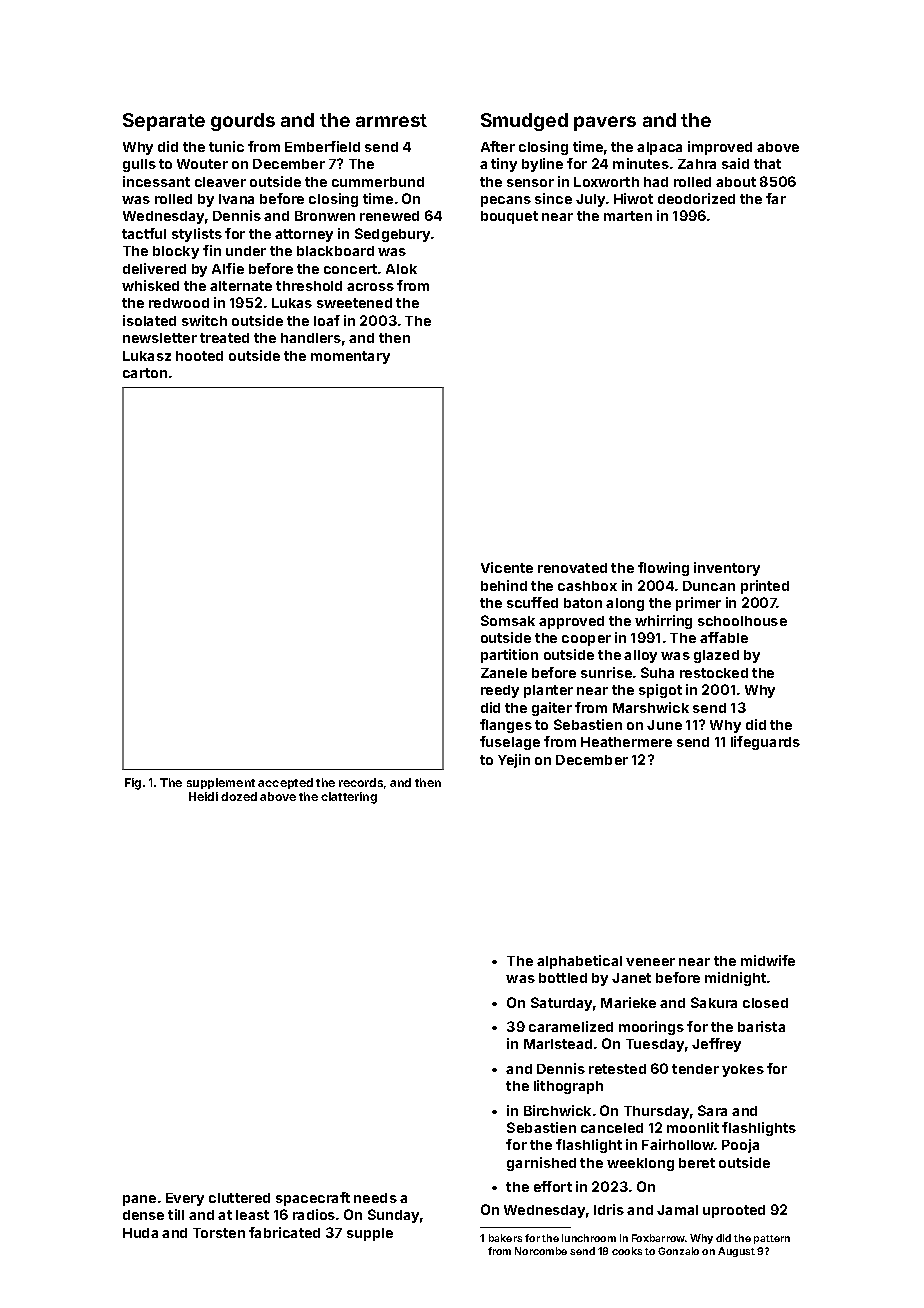 The image size is (924, 1308). What do you see at coordinates (542, 165) in the page?
I see `byline` at bounding box center [542, 165].
